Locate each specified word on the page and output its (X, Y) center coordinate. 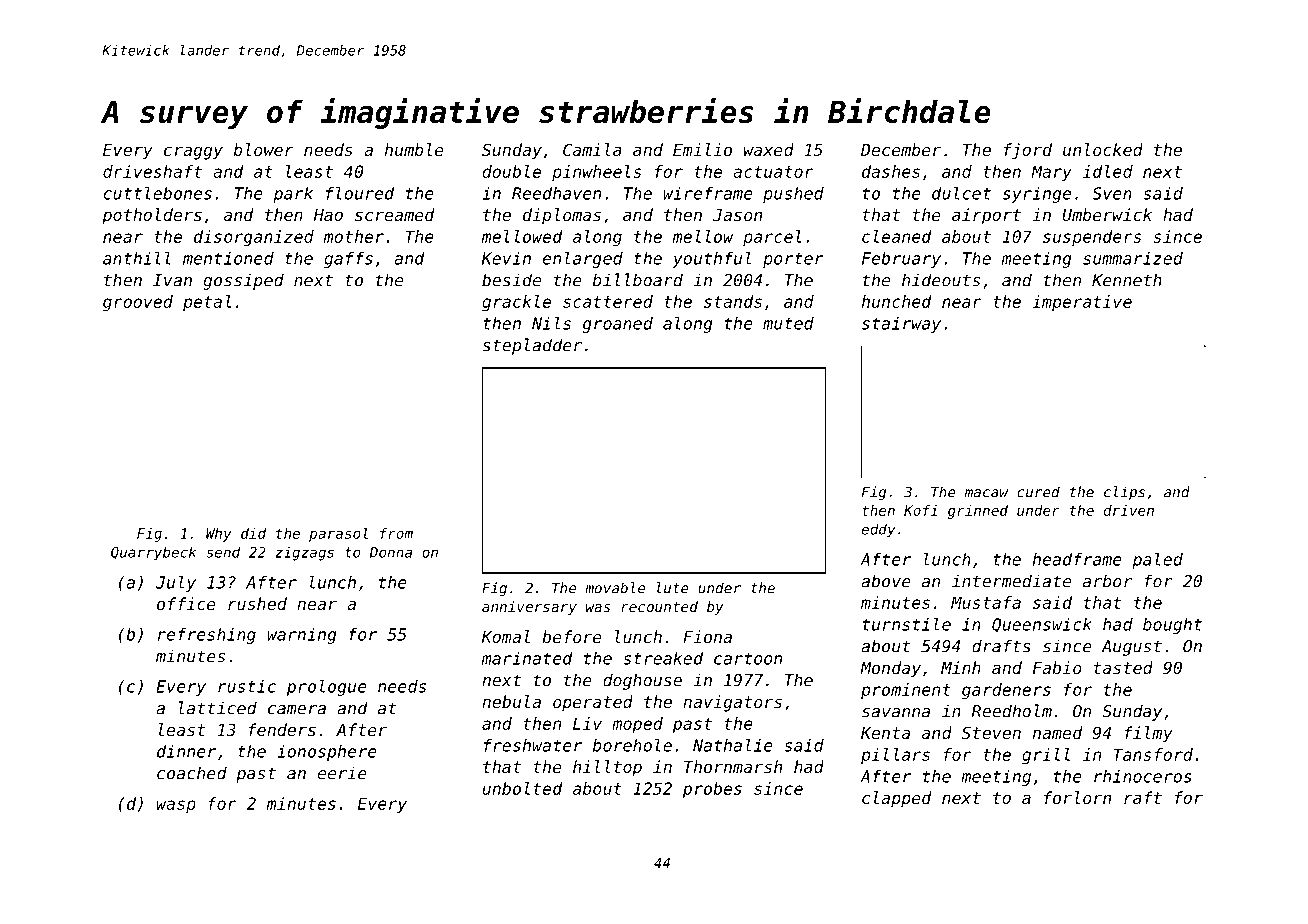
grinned (978, 512)
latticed (218, 708)
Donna (391, 552)
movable (615, 588)
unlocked (1103, 149)
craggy (193, 153)
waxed (769, 149)
